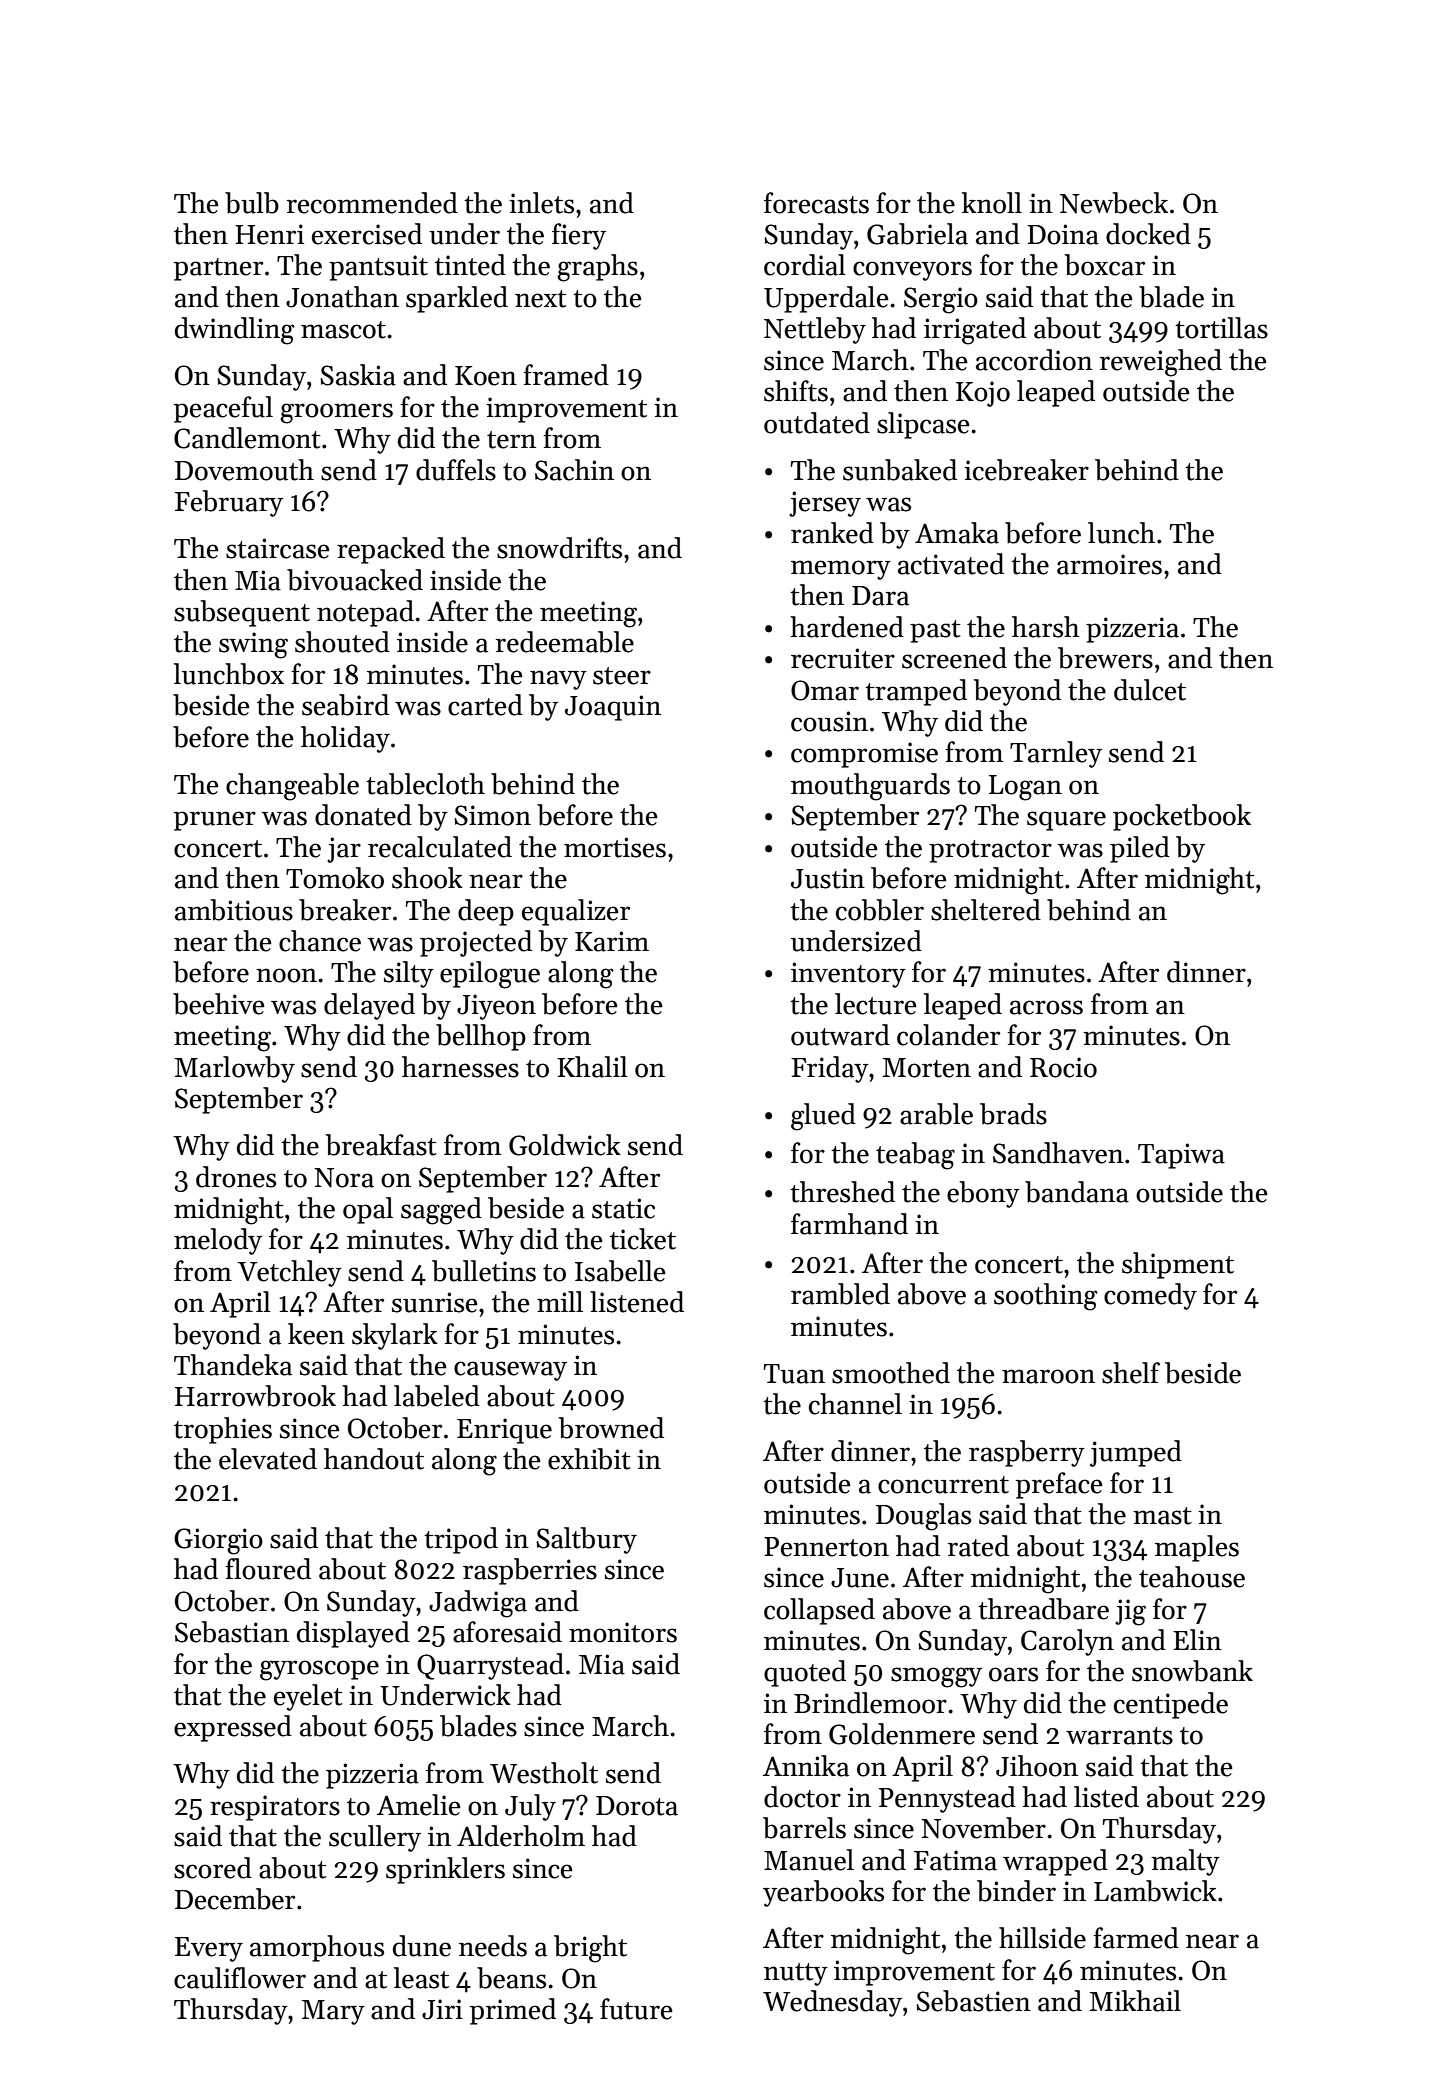  What do you see at coordinates (345, 705) in the image?
I see `seabird` at bounding box center [345, 705].
